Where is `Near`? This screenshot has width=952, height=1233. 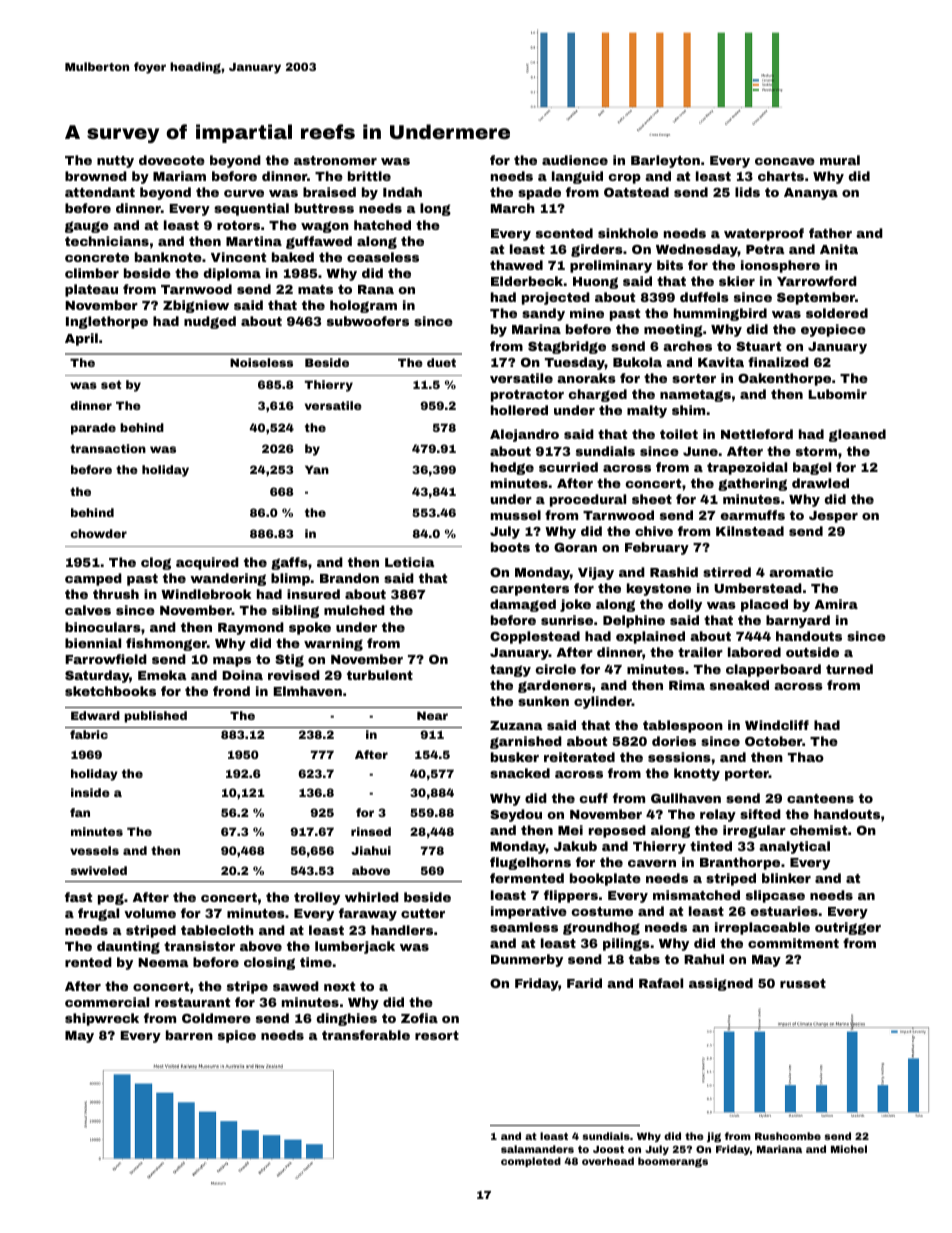
Near is located at coordinates (432, 715).
